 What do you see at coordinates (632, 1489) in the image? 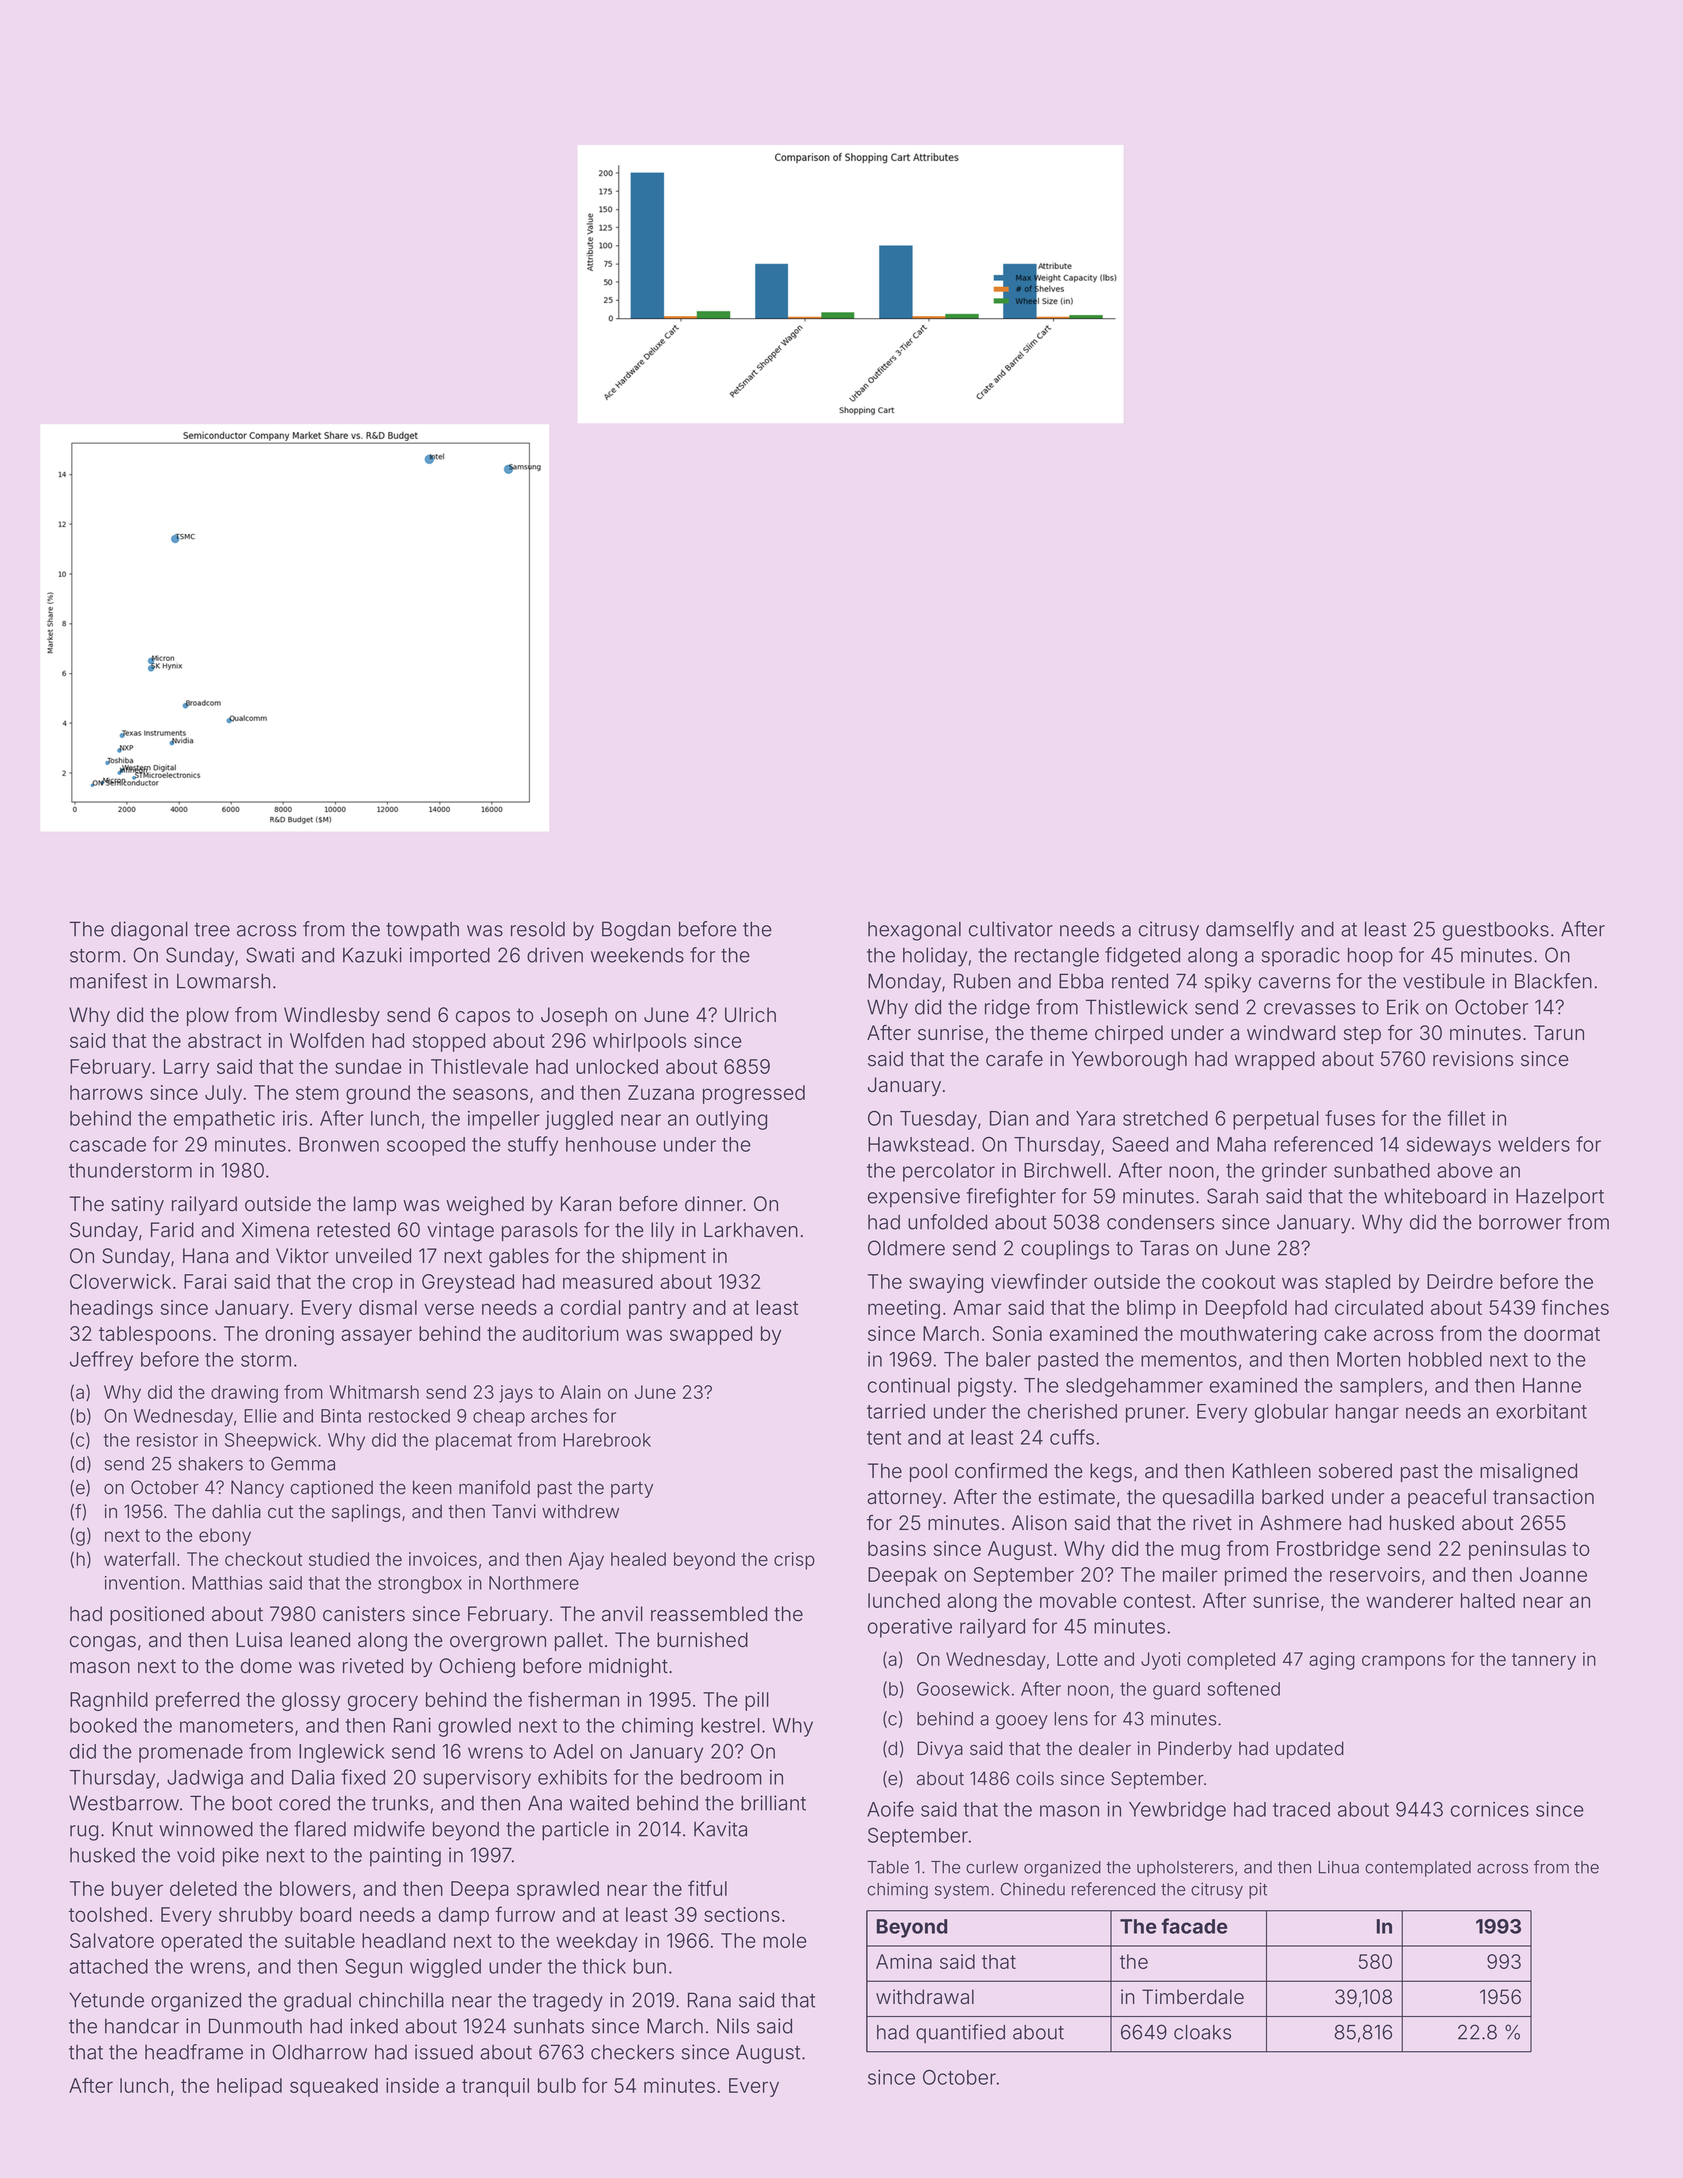
I see `party` at bounding box center [632, 1489].
